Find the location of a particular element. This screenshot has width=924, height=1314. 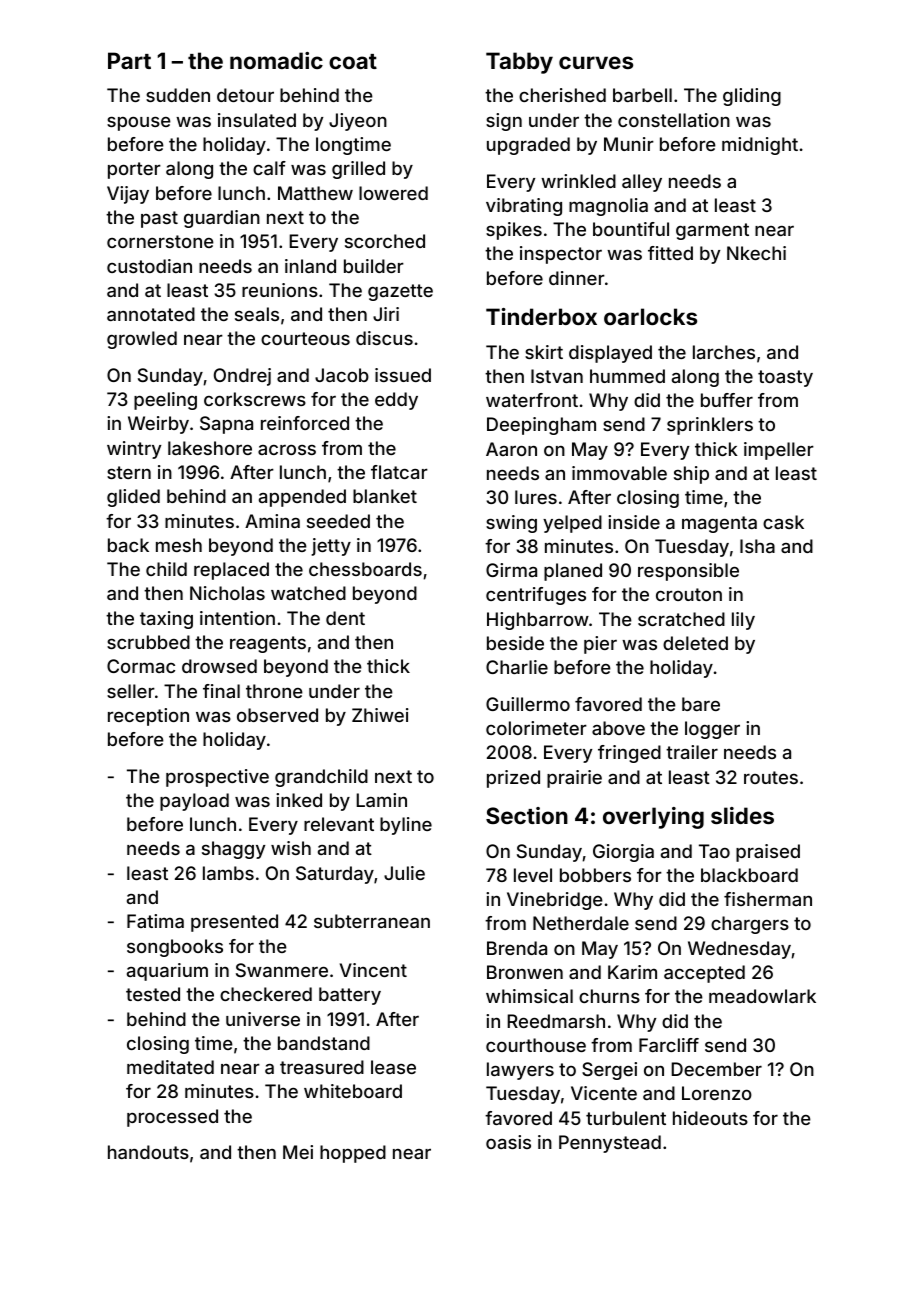

fisherman is located at coordinates (768, 899).
